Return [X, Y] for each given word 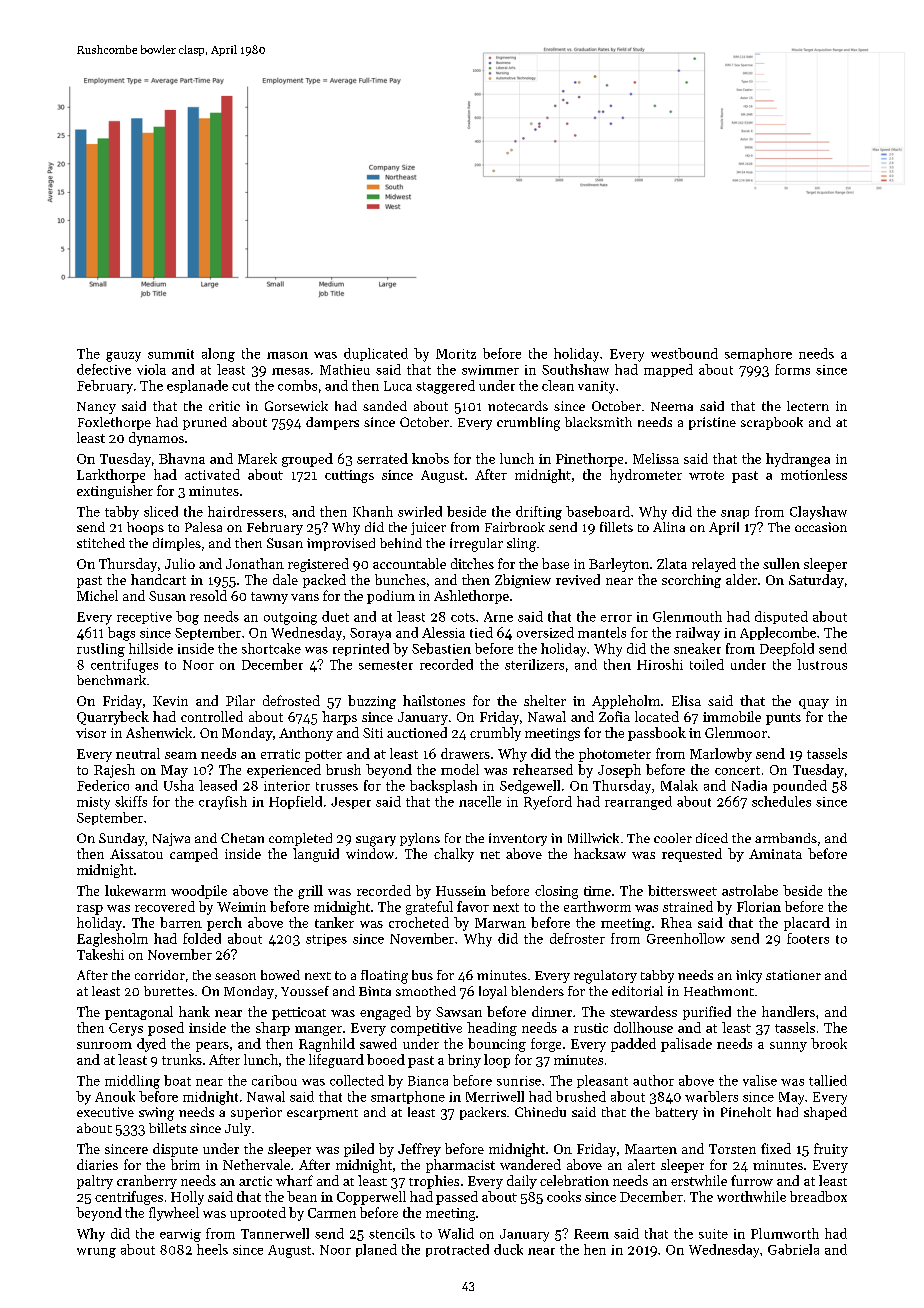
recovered [165, 906]
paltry [95, 1182]
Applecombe [778, 633]
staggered [445, 387]
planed [376, 1250]
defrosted [291, 700]
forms [792, 369]
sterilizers [534, 664]
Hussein [461, 891]
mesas [291, 371]
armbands [786, 838]
